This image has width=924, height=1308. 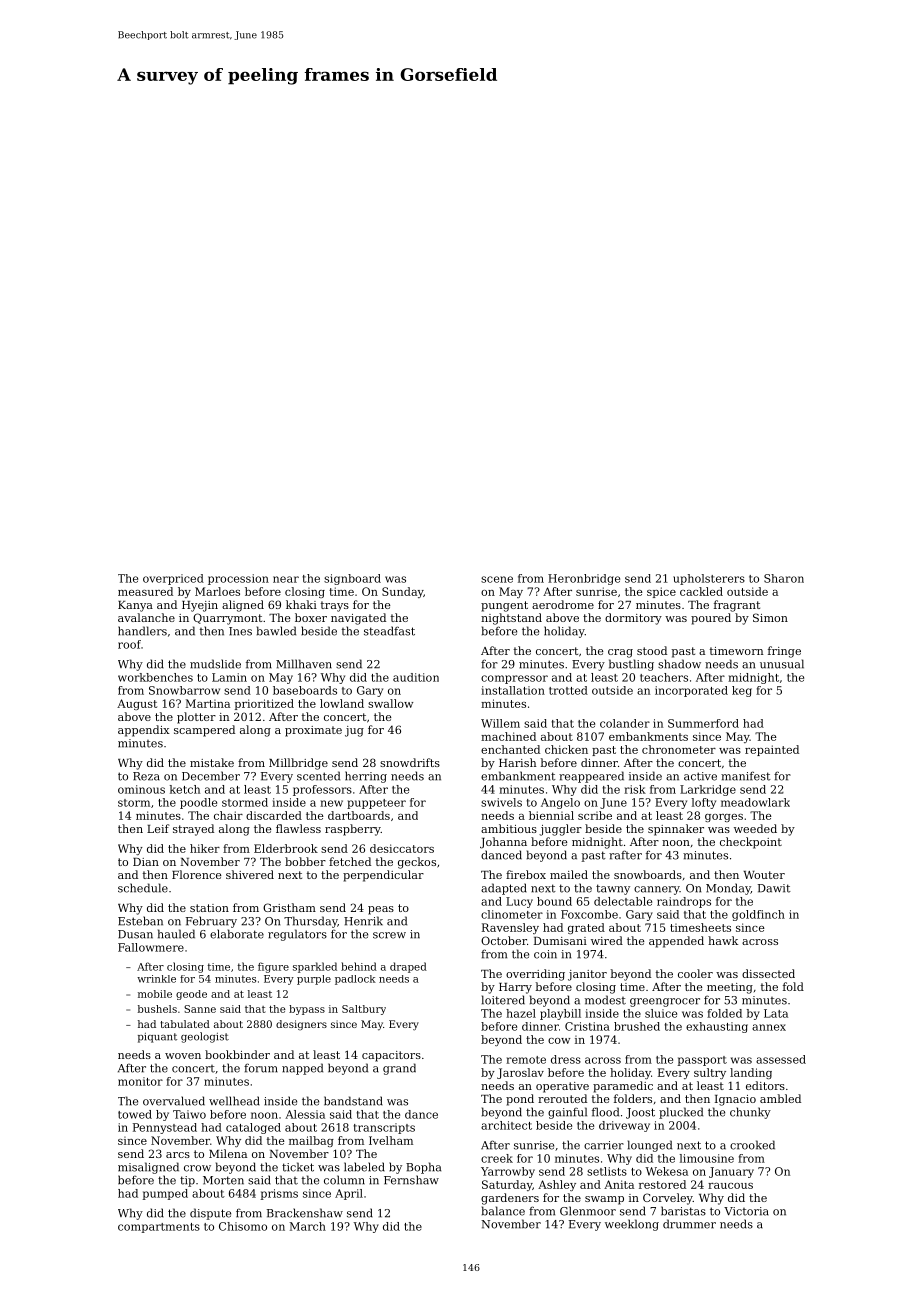 What do you see at coordinates (352, 579) in the image?
I see `signboard` at bounding box center [352, 579].
